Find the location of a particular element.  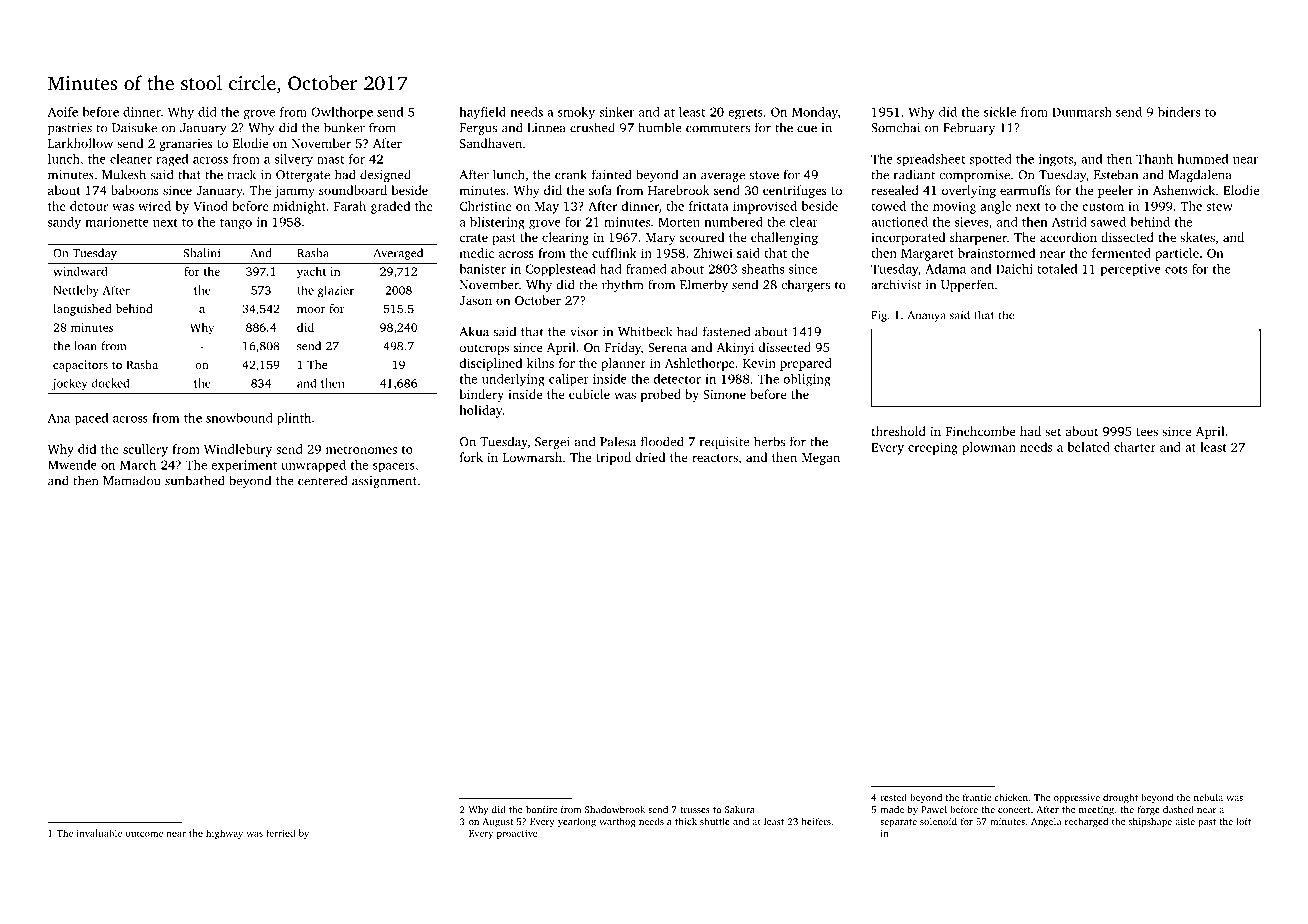

Megan is located at coordinates (821, 459).
